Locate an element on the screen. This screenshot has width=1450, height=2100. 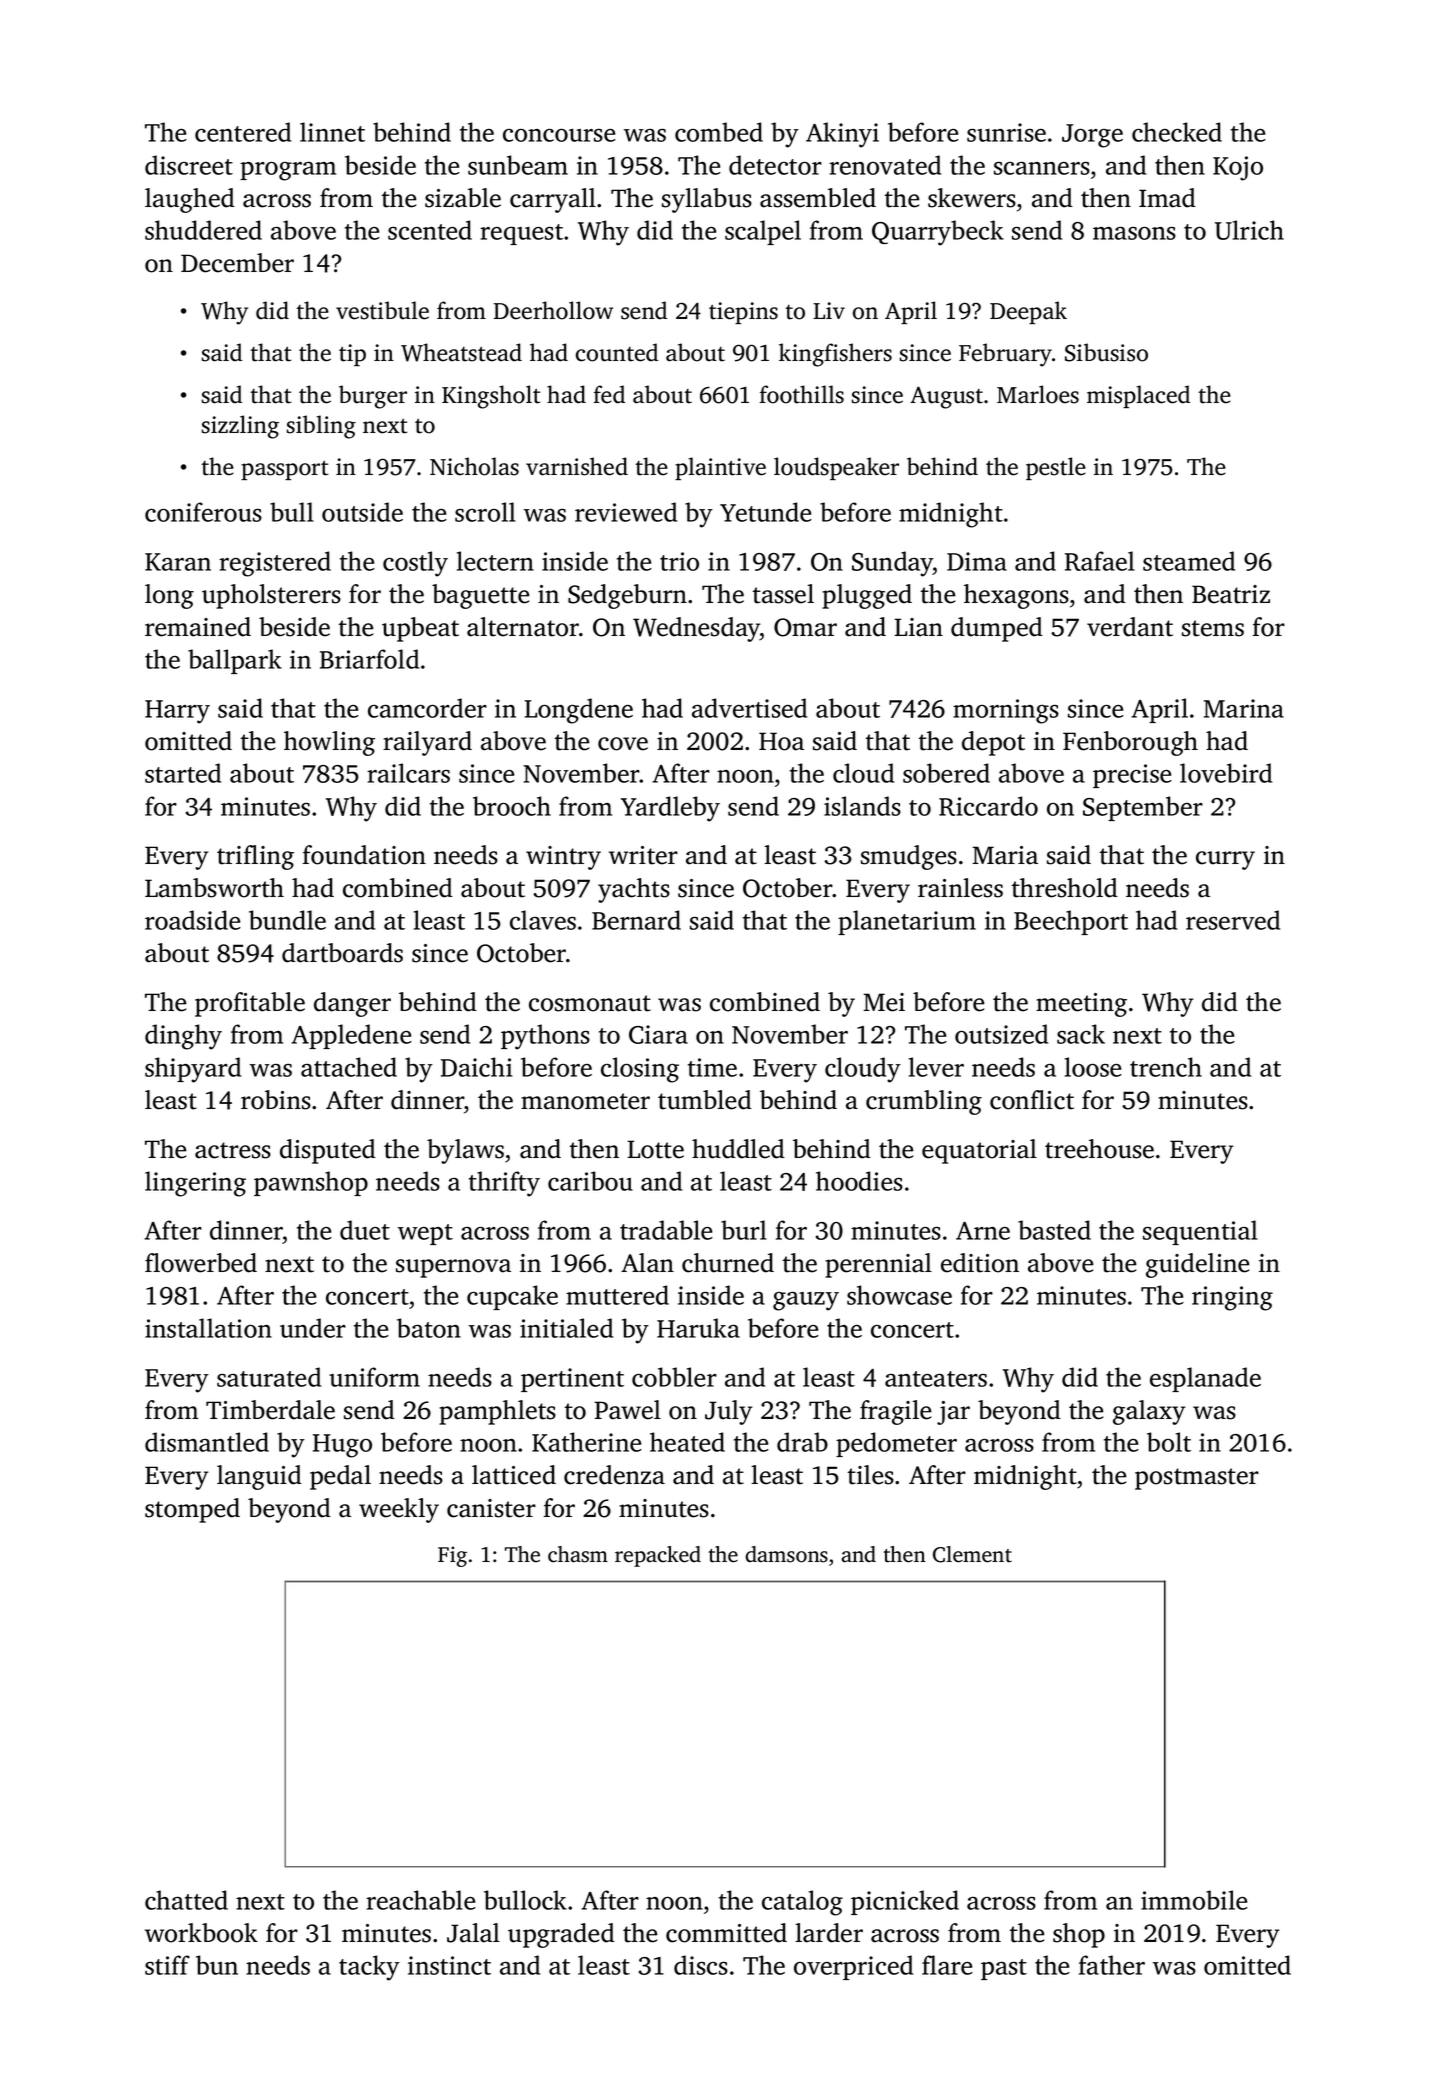
picnicked is located at coordinates (905, 1902).
